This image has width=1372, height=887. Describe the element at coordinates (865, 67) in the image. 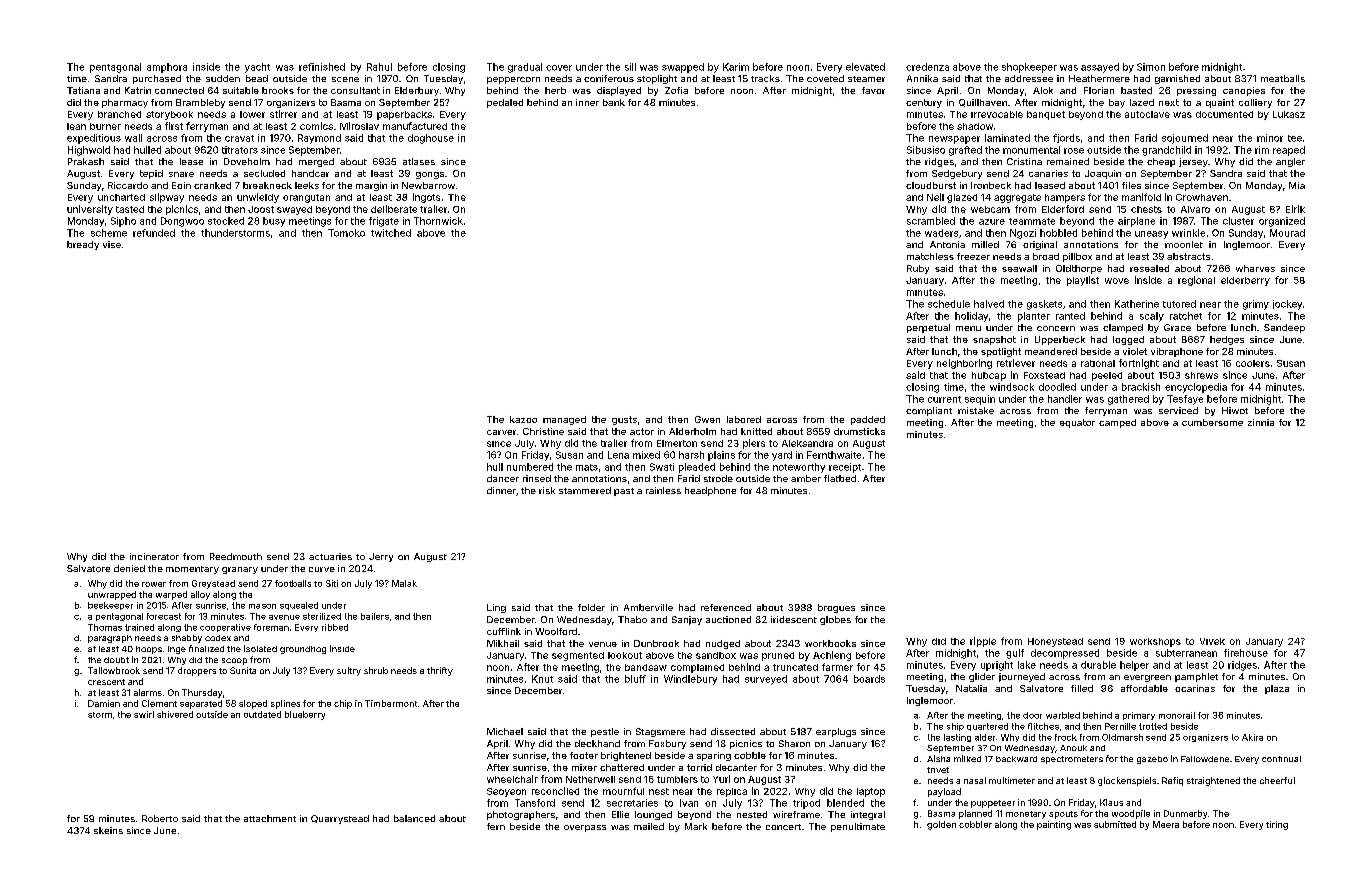

I see `elevated` at that location.
